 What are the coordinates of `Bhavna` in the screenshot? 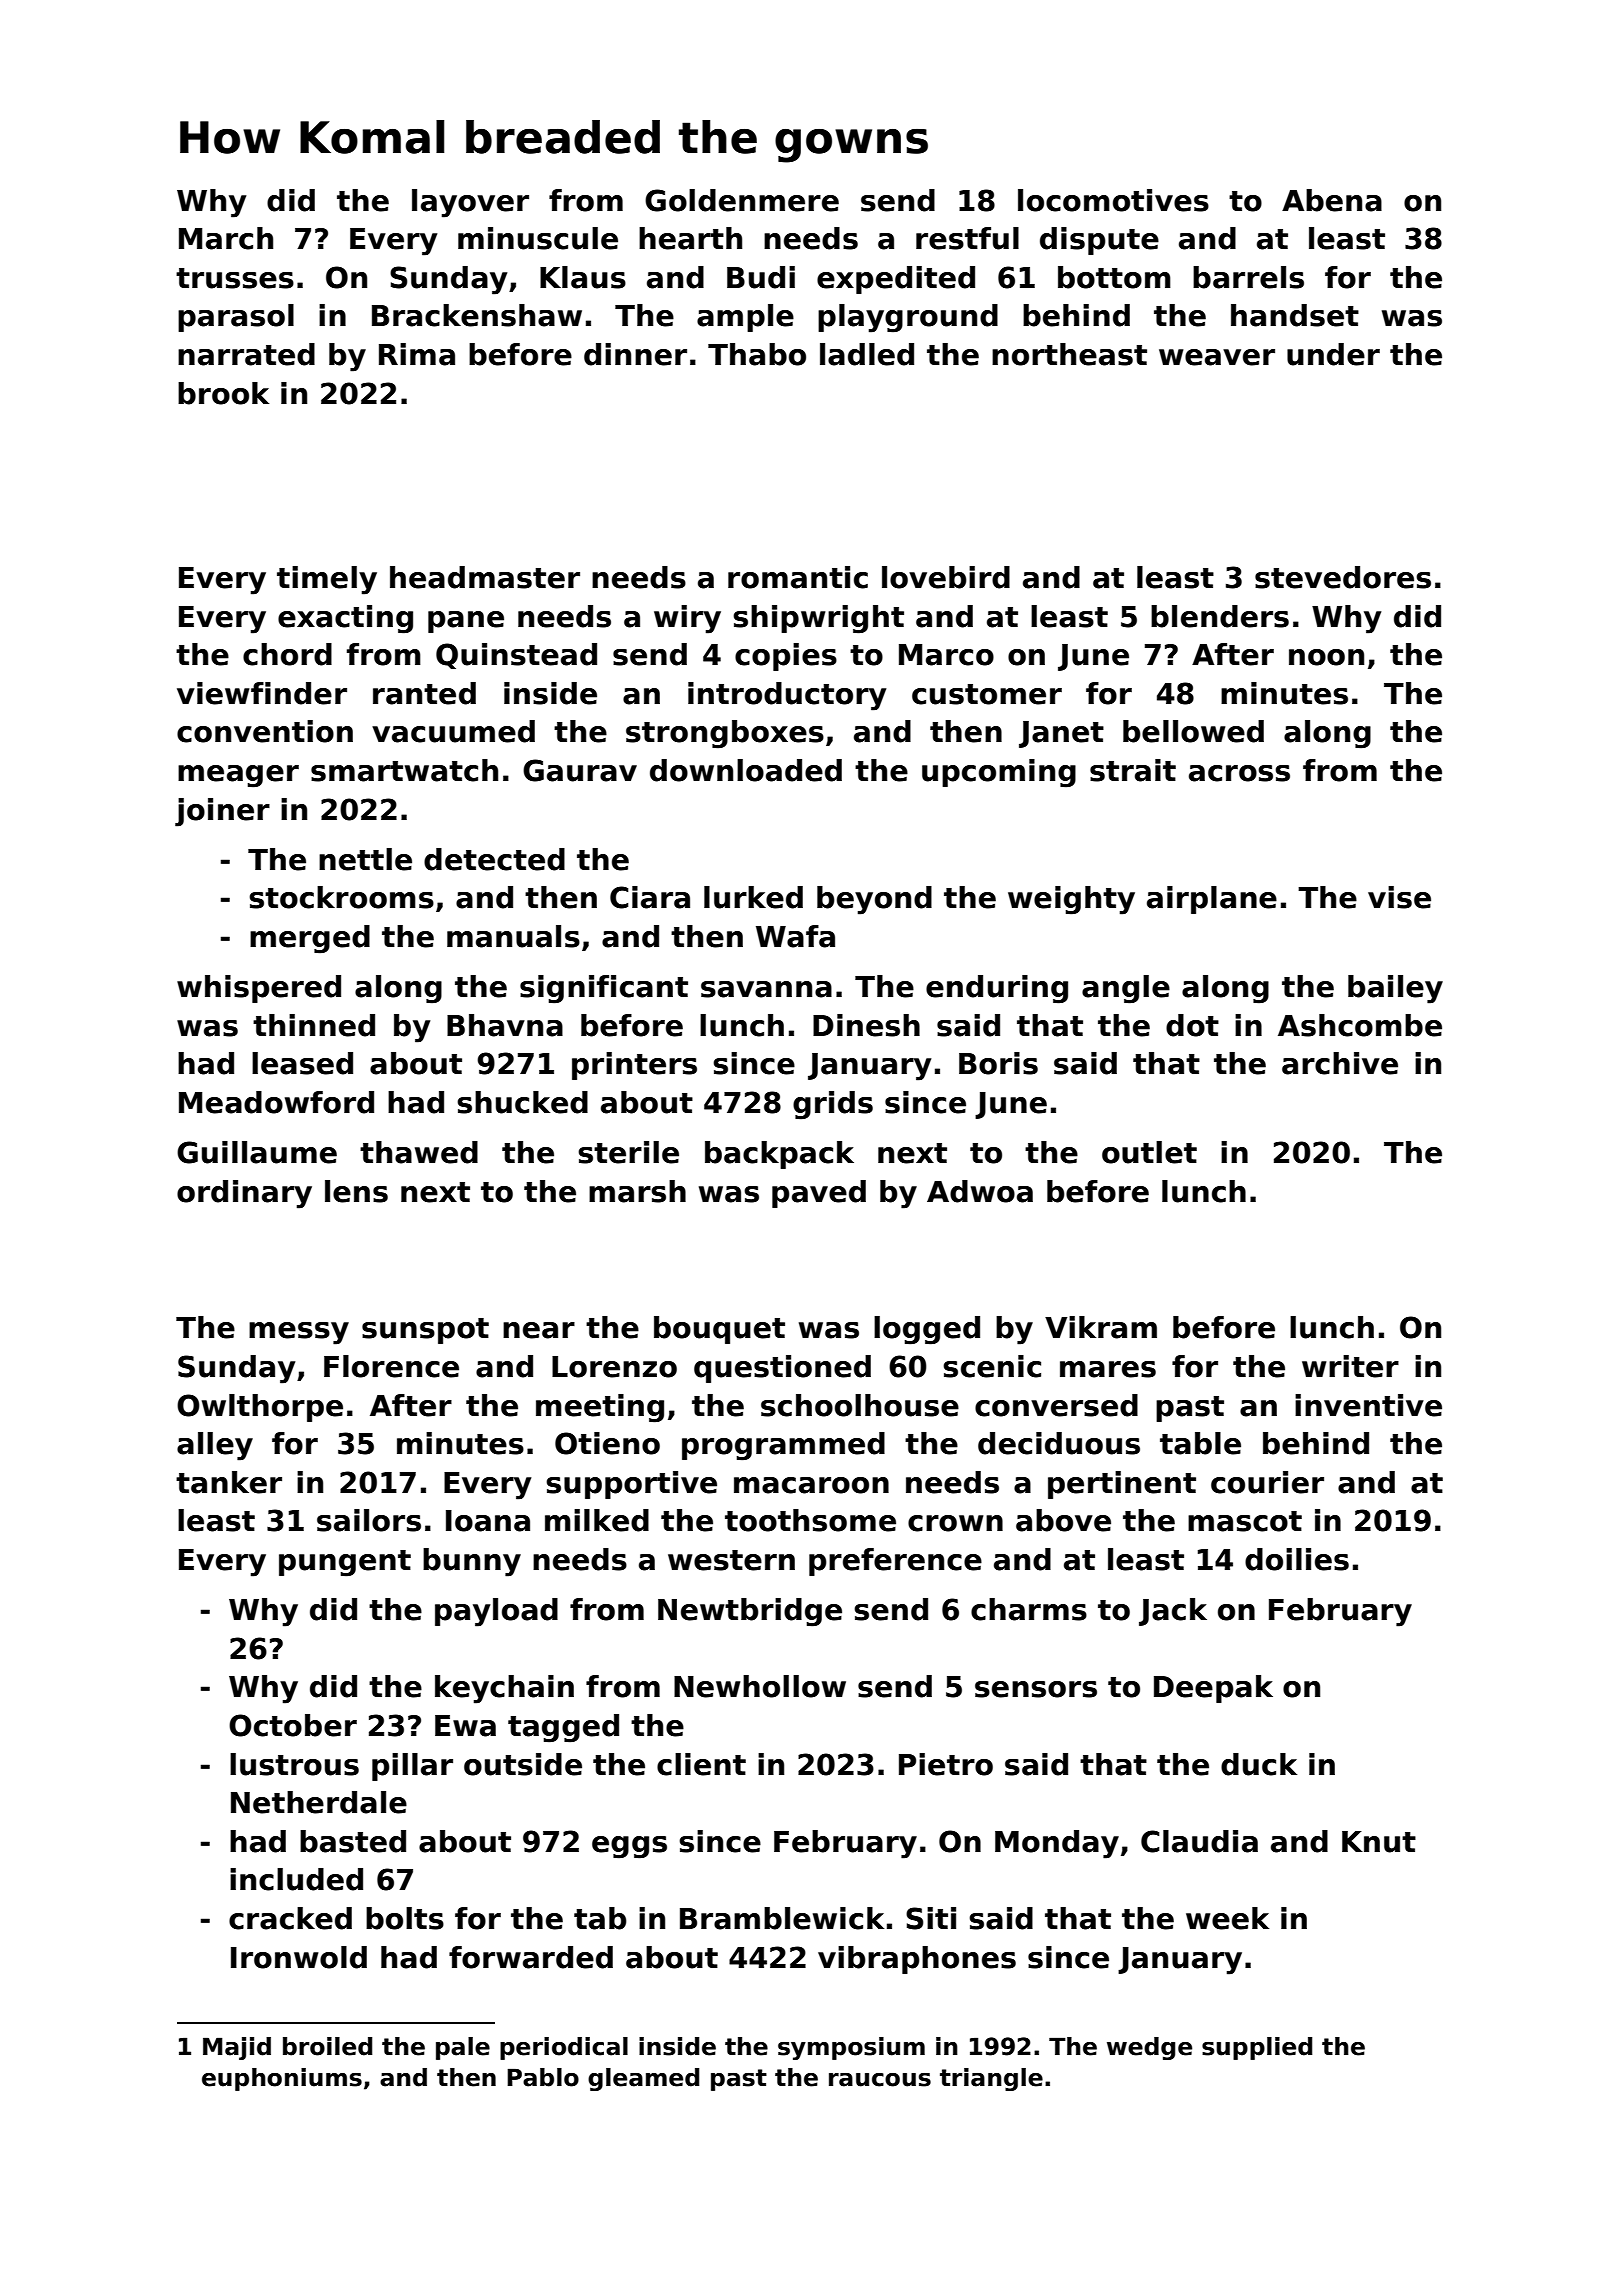 It's located at (505, 1025).
